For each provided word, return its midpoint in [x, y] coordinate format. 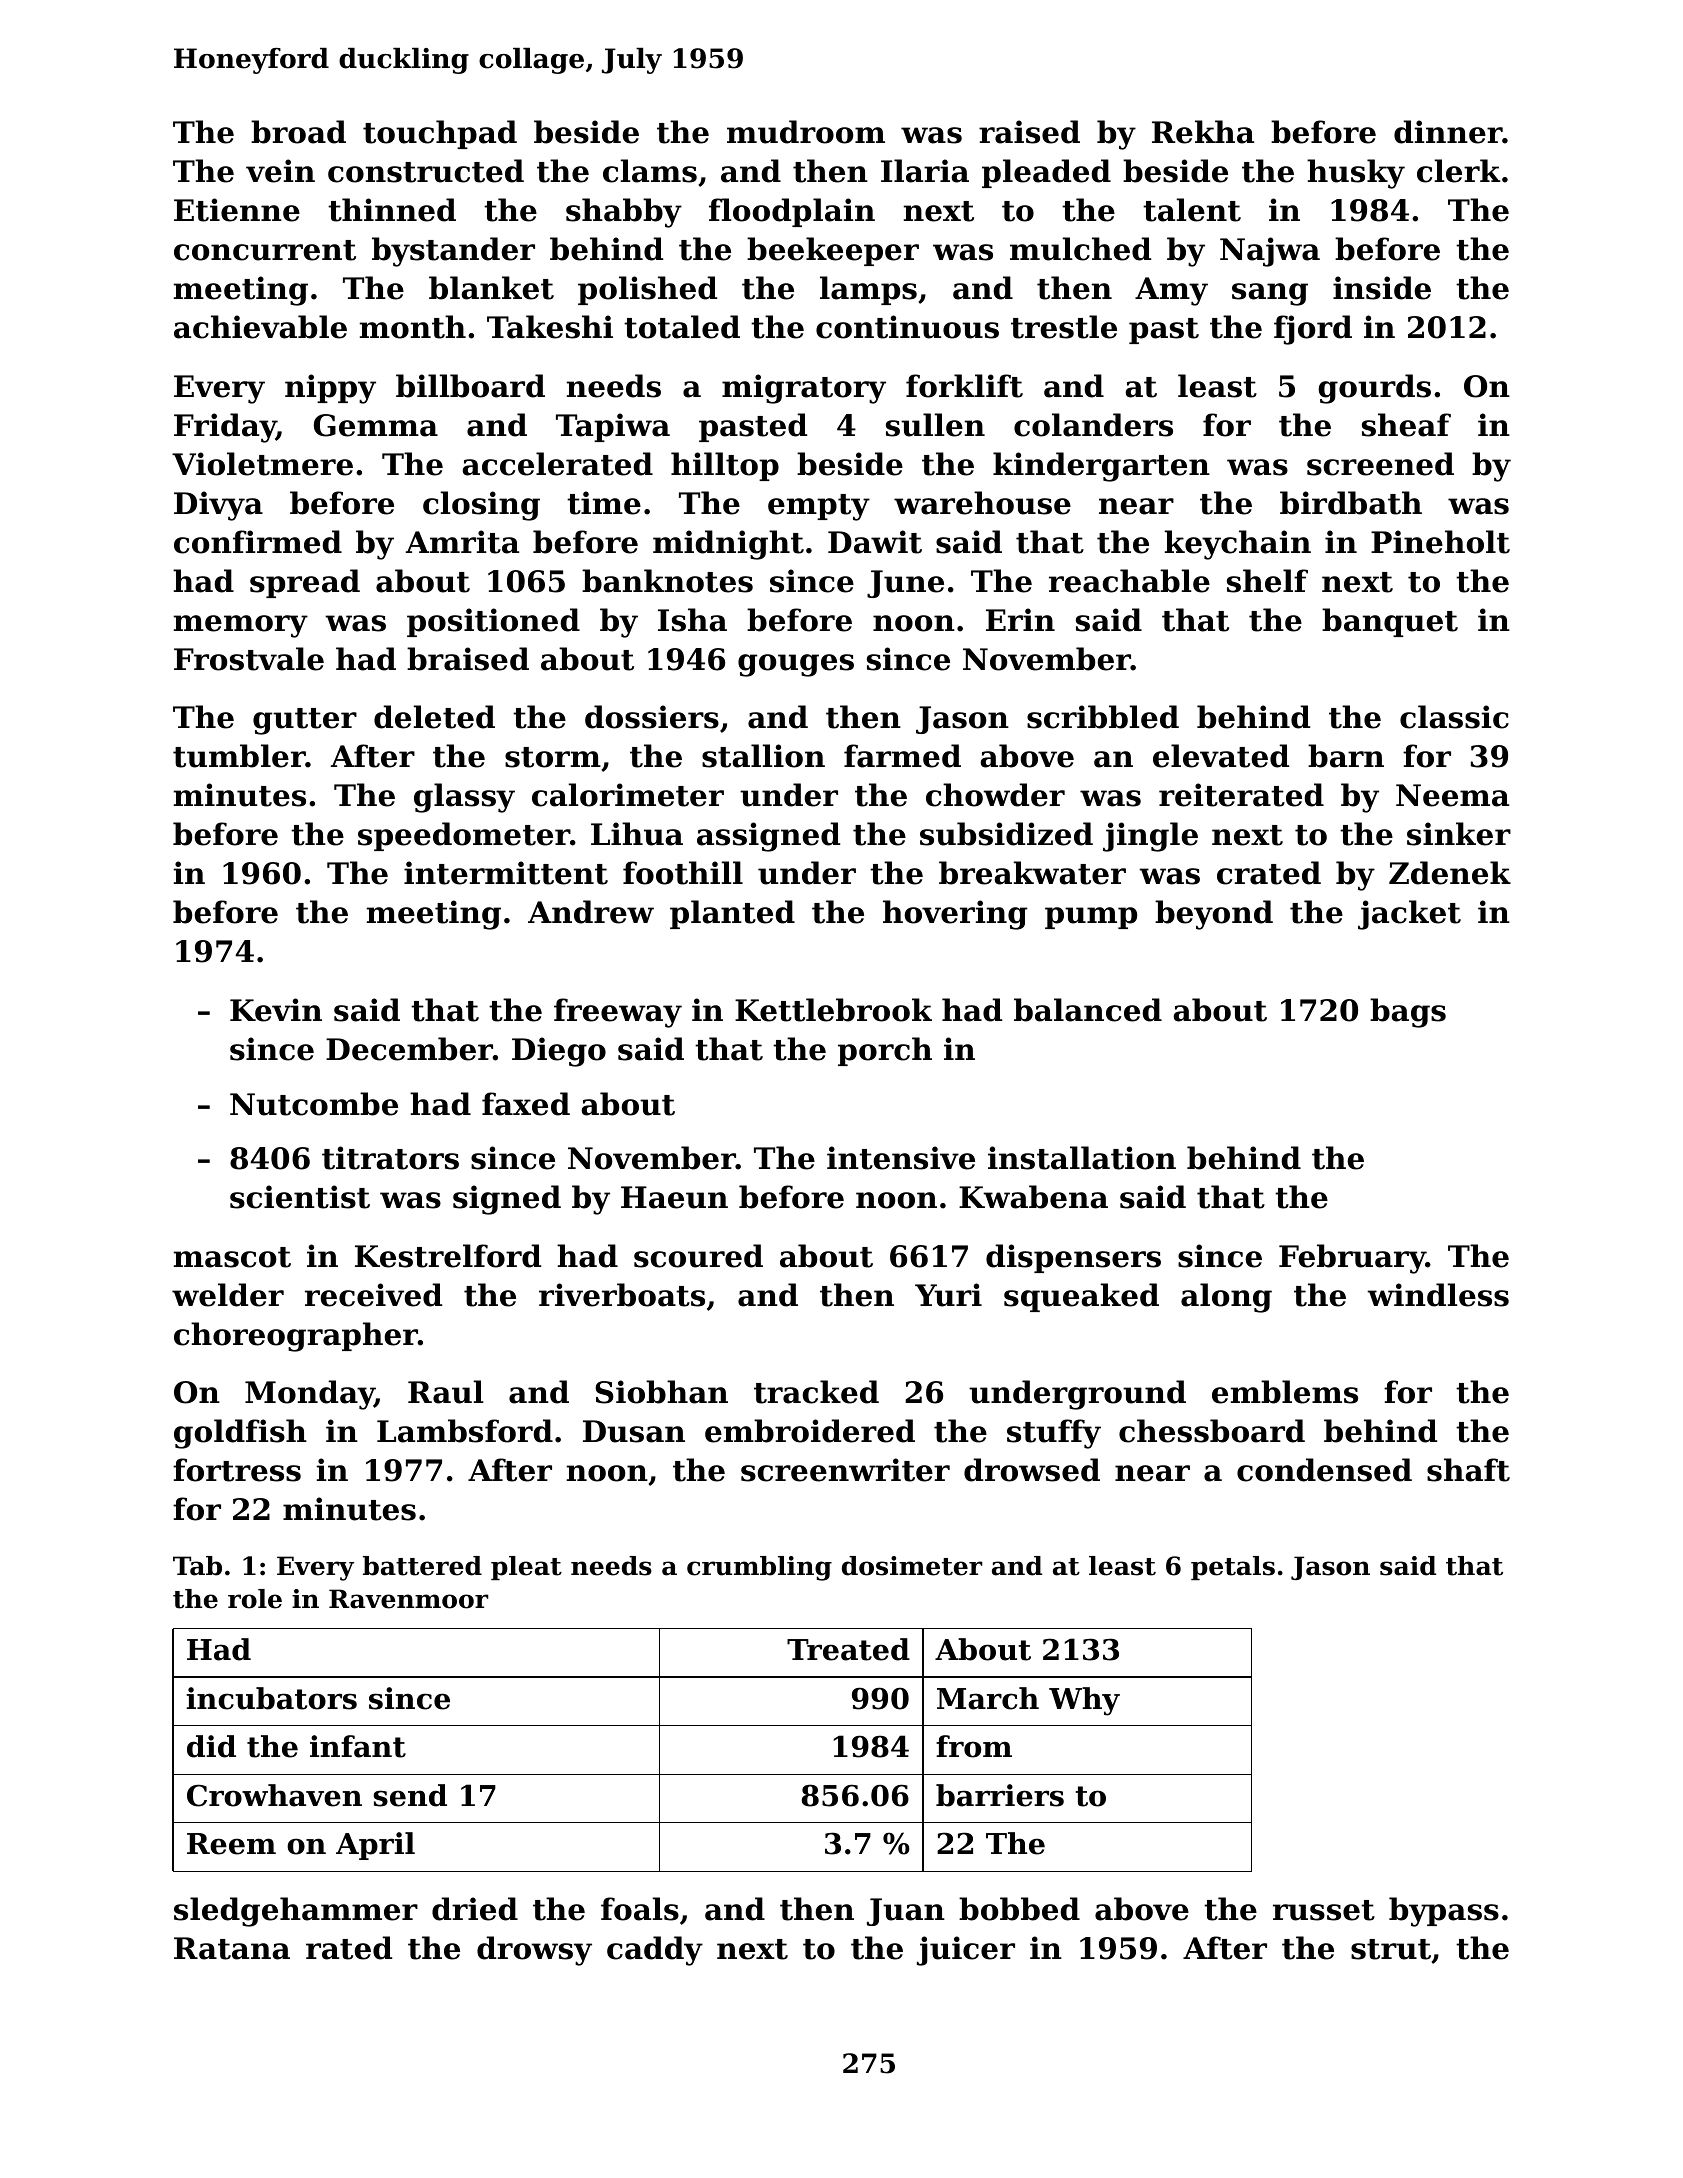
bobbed [1019, 1909]
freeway [618, 1013]
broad [298, 132]
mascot [232, 1257]
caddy [655, 1951]
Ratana [232, 1948]
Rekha [1203, 132]
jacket [1409, 915]
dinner [1448, 132]
